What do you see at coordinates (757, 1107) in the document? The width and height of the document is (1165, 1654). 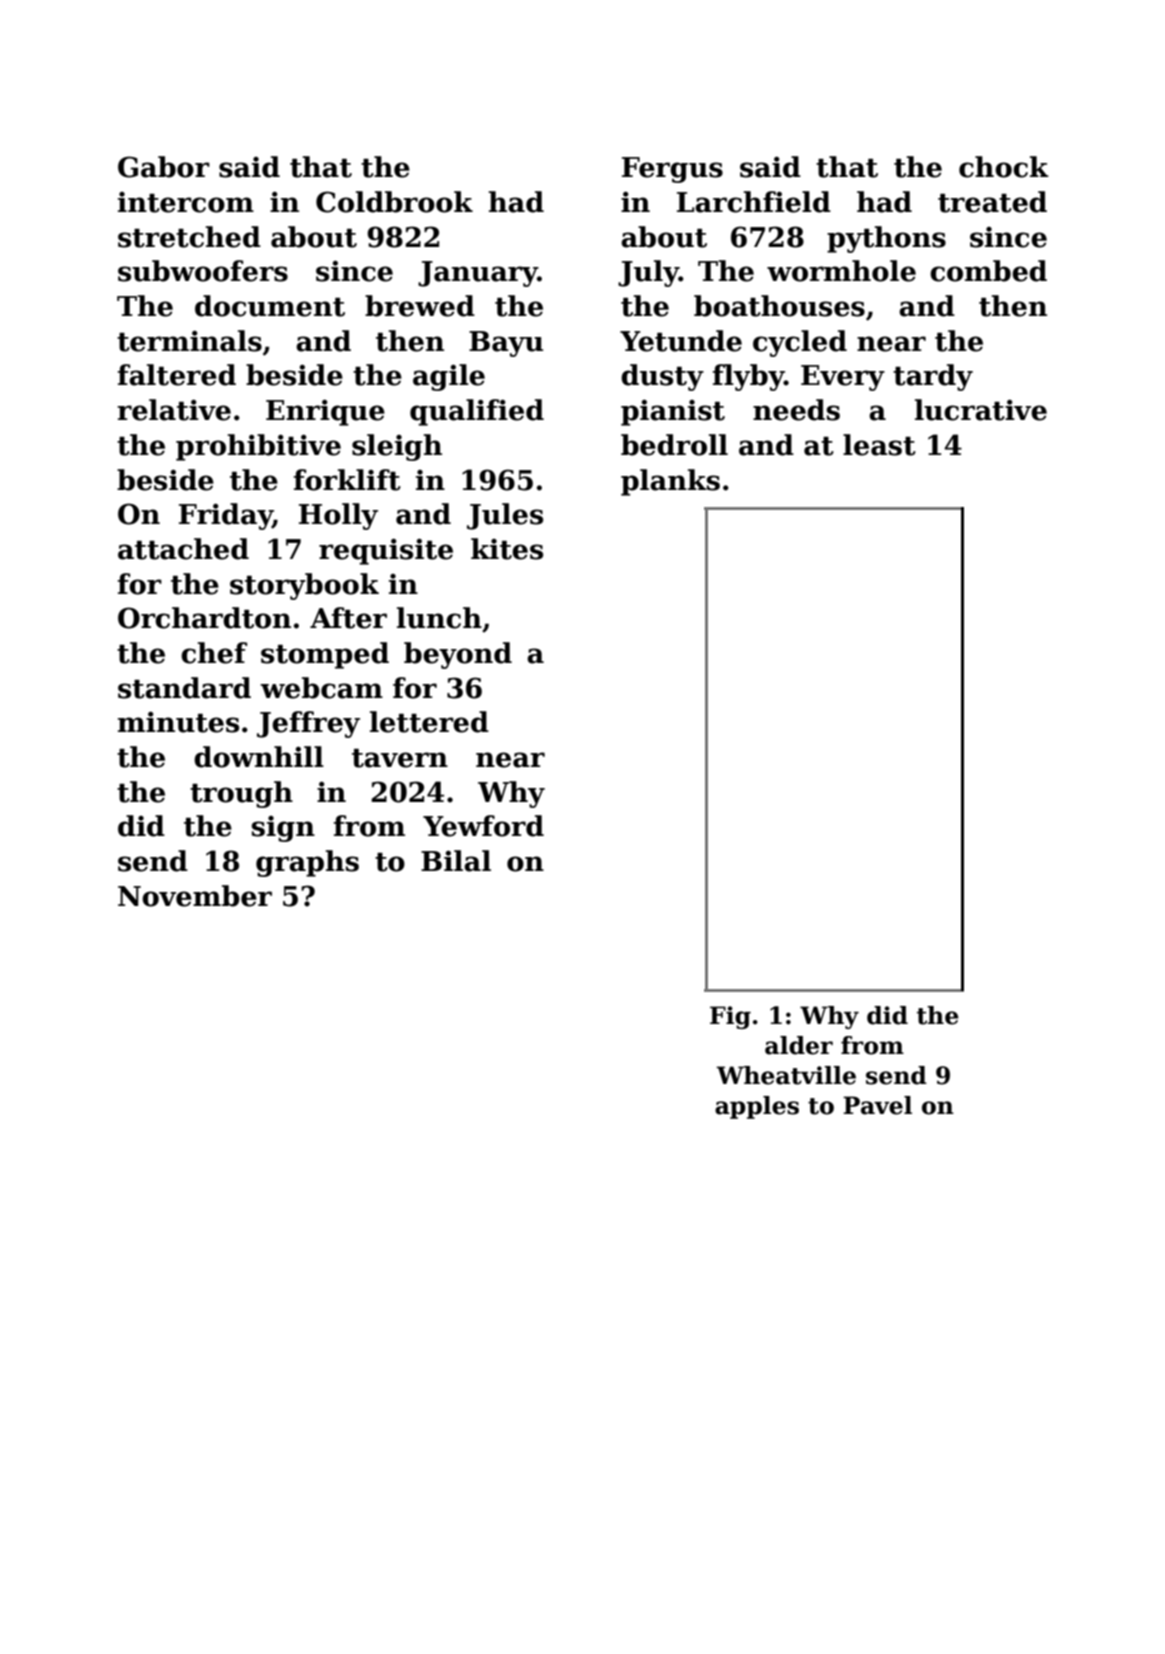 I see `apples` at bounding box center [757, 1107].
